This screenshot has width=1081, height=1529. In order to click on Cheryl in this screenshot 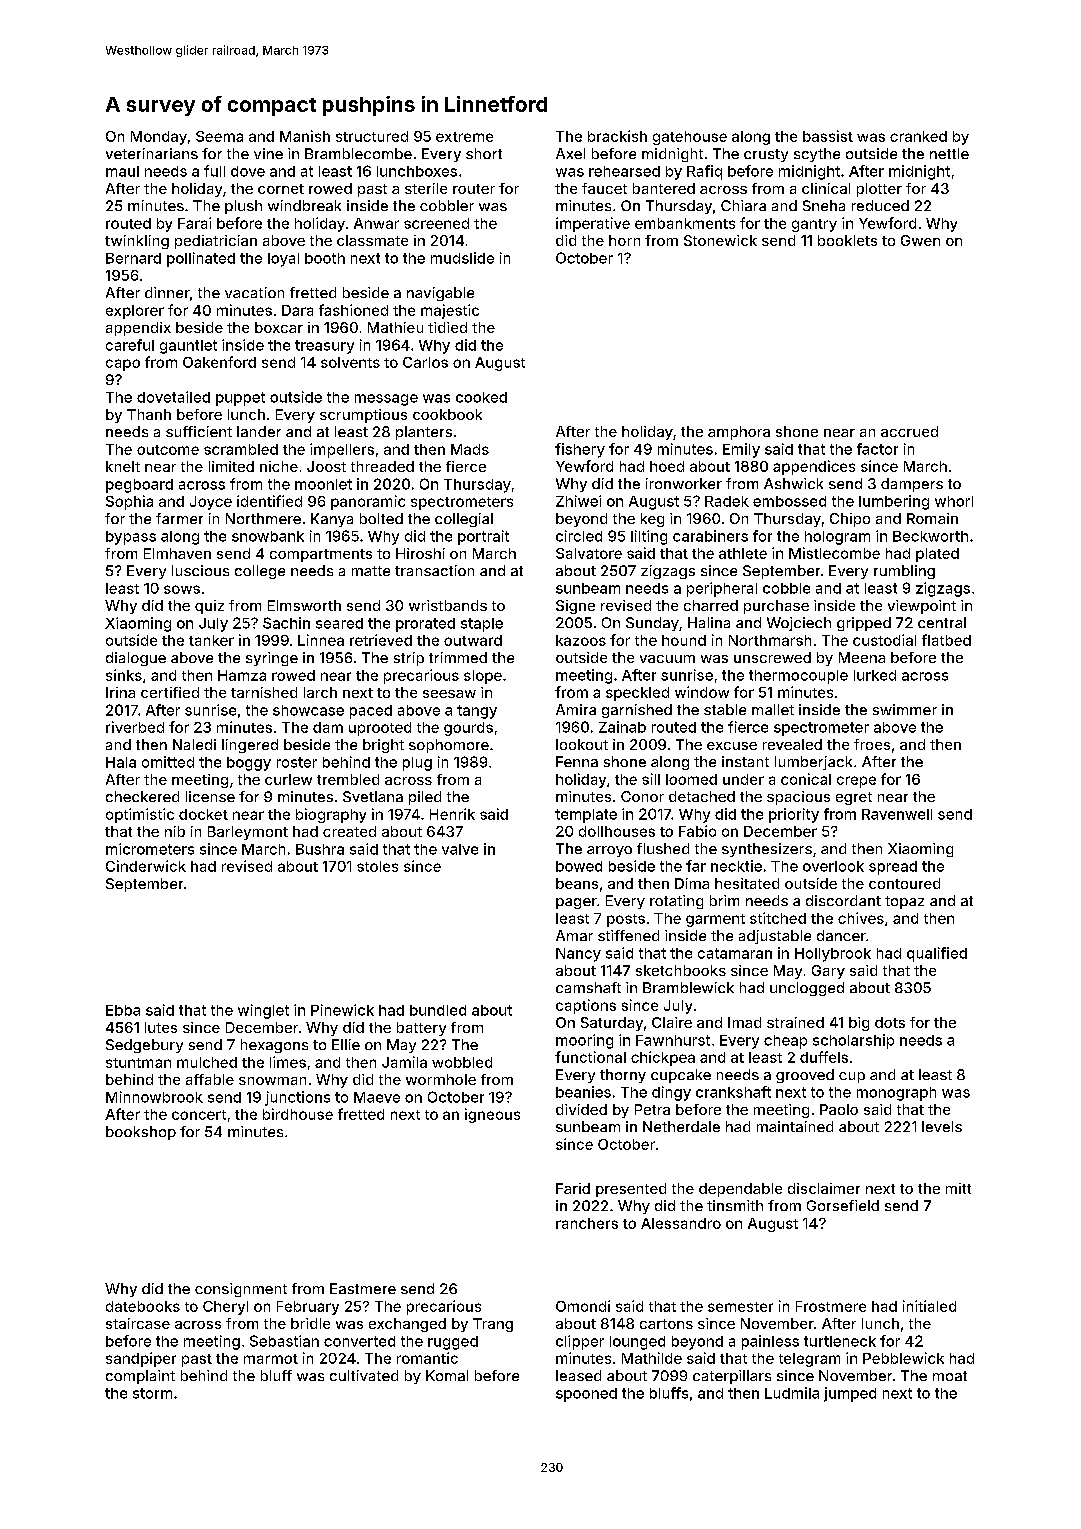, I will do `click(225, 1308)`.
